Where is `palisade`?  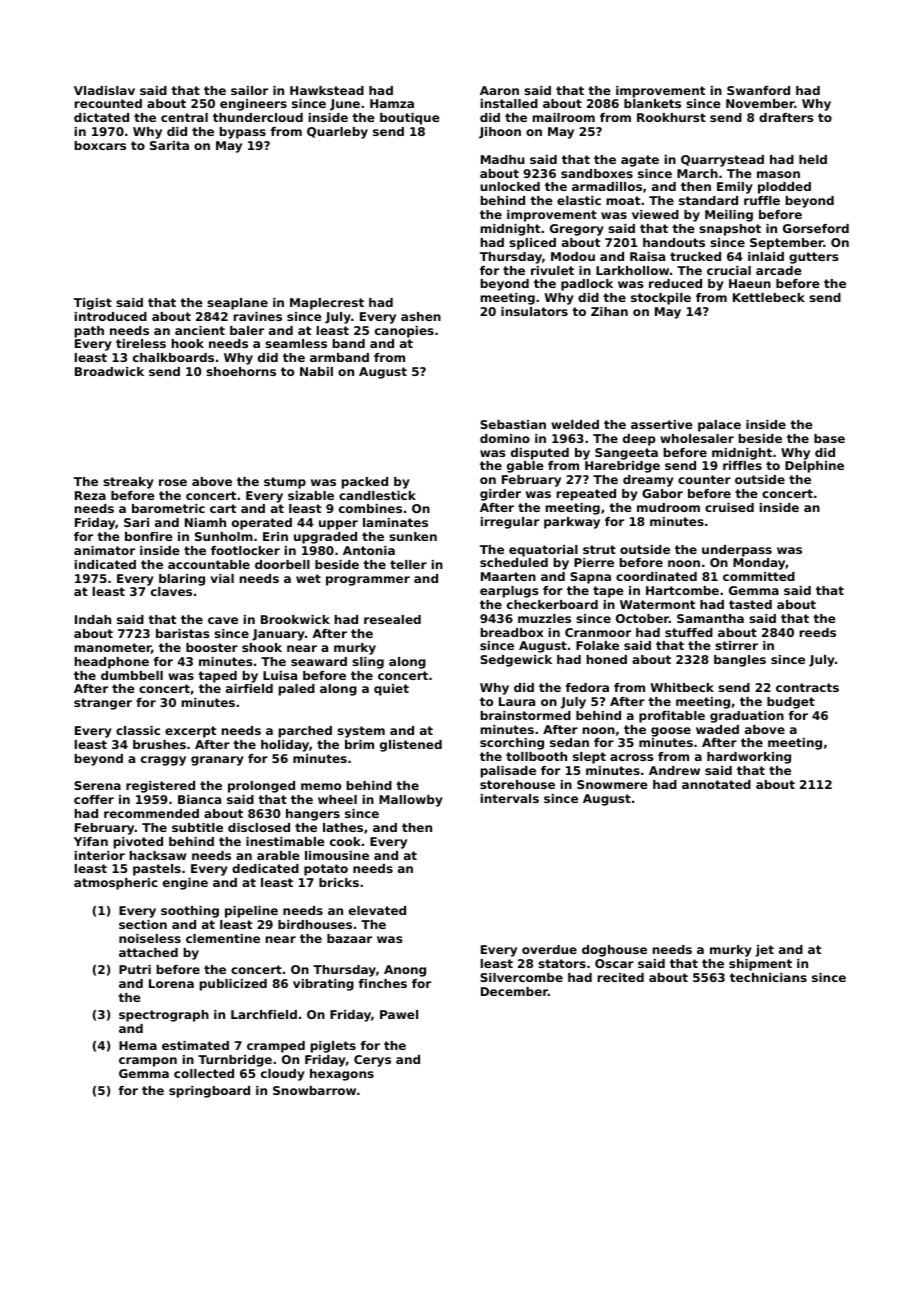 palisade is located at coordinates (508, 772).
